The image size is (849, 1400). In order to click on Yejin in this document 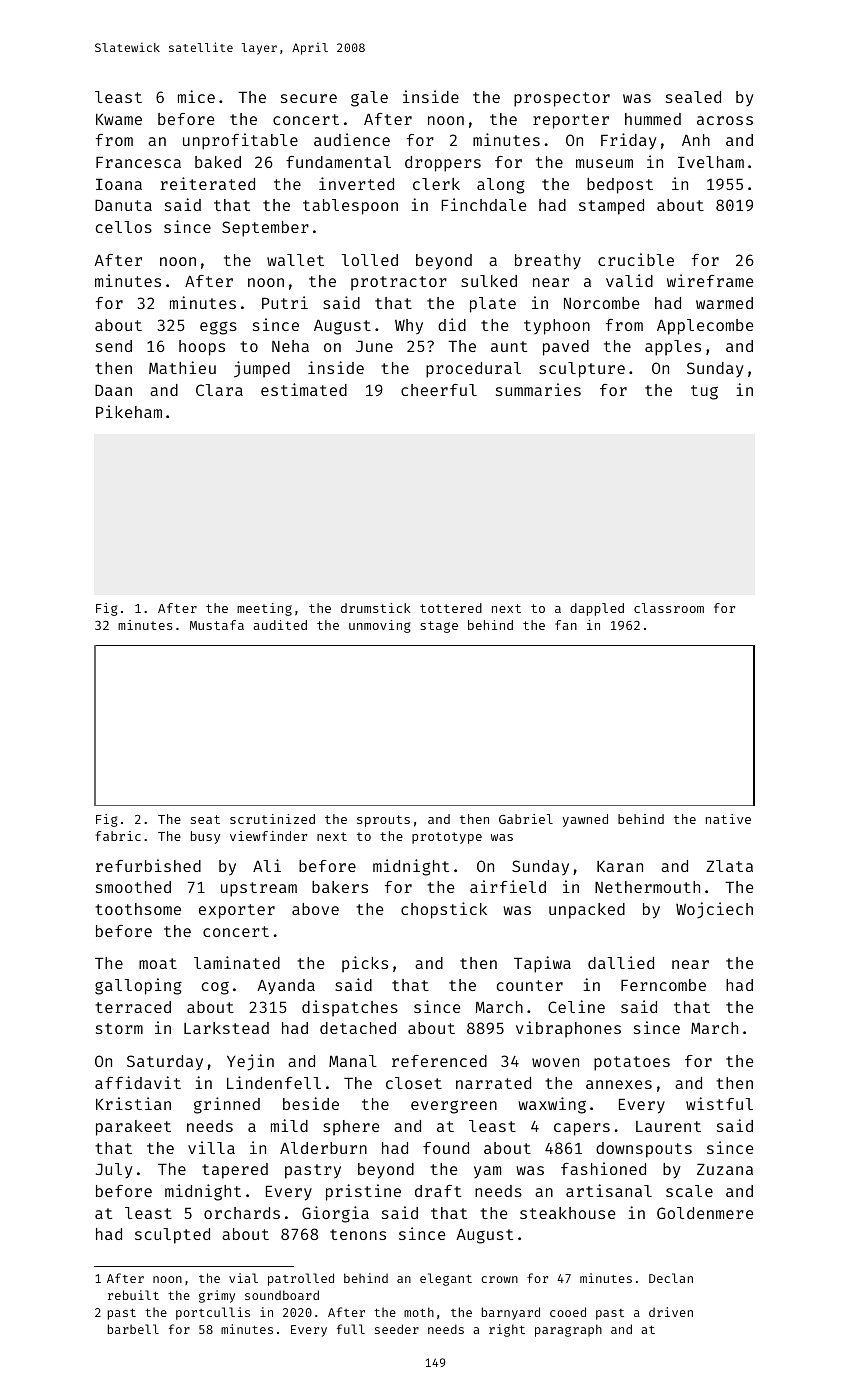, I will do `click(250, 1062)`.
